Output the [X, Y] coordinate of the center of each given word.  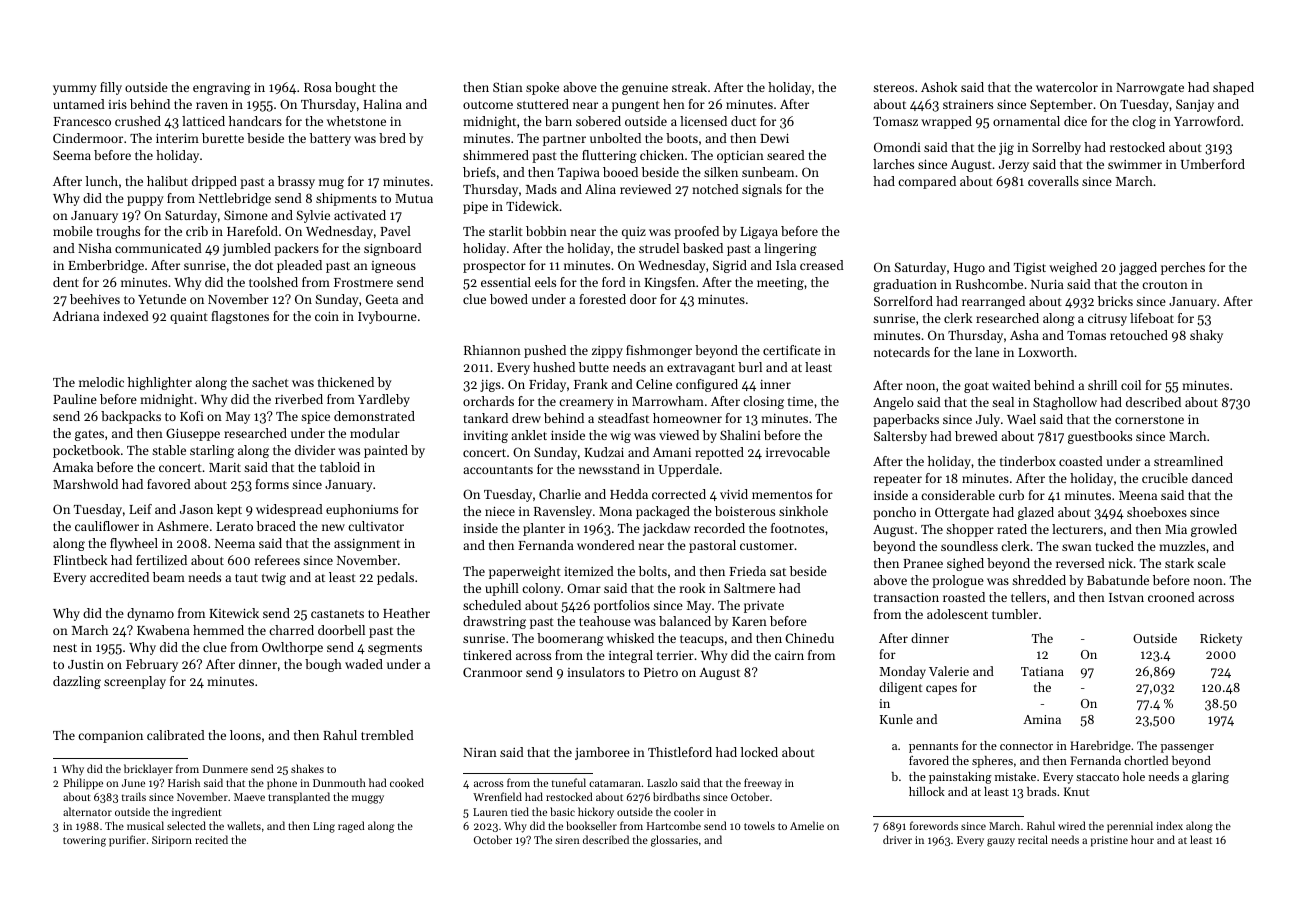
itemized [589, 571]
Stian [508, 87]
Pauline [75, 399]
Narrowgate [1150, 89]
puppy [145, 201]
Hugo [969, 269]
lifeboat [1152, 318]
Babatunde [1118, 580]
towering [84, 841]
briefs [479, 172]
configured [707, 385]
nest [65, 648]
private [764, 607]
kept [229, 510]
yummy [75, 90]
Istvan [1126, 597]
